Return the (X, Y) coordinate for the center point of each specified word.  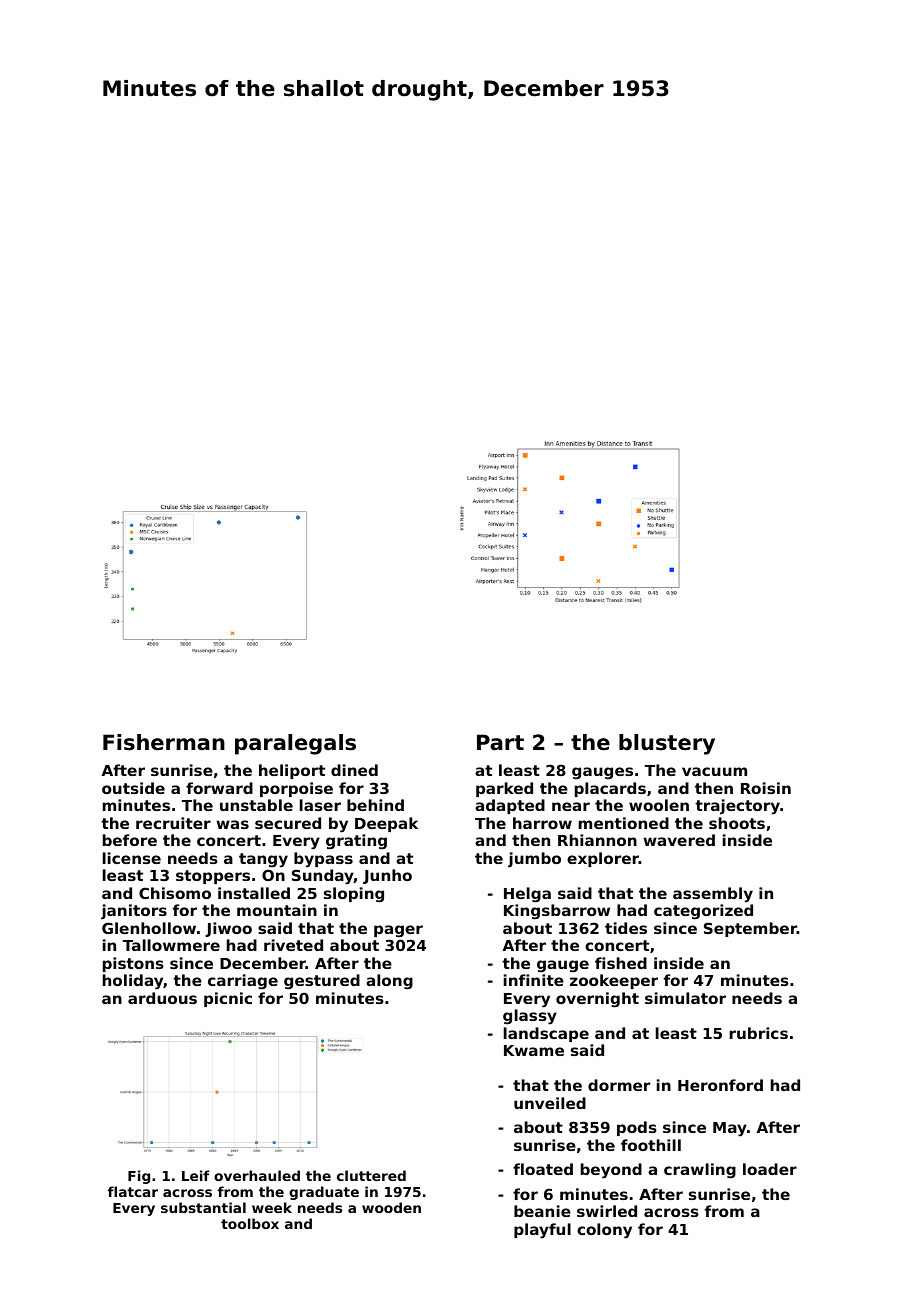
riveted (293, 945)
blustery (667, 744)
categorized (703, 912)
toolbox (250, 1223)
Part (500, 742)
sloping (354, 895)
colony (604, 1231)
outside (133, 788)
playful (542, 1231)
